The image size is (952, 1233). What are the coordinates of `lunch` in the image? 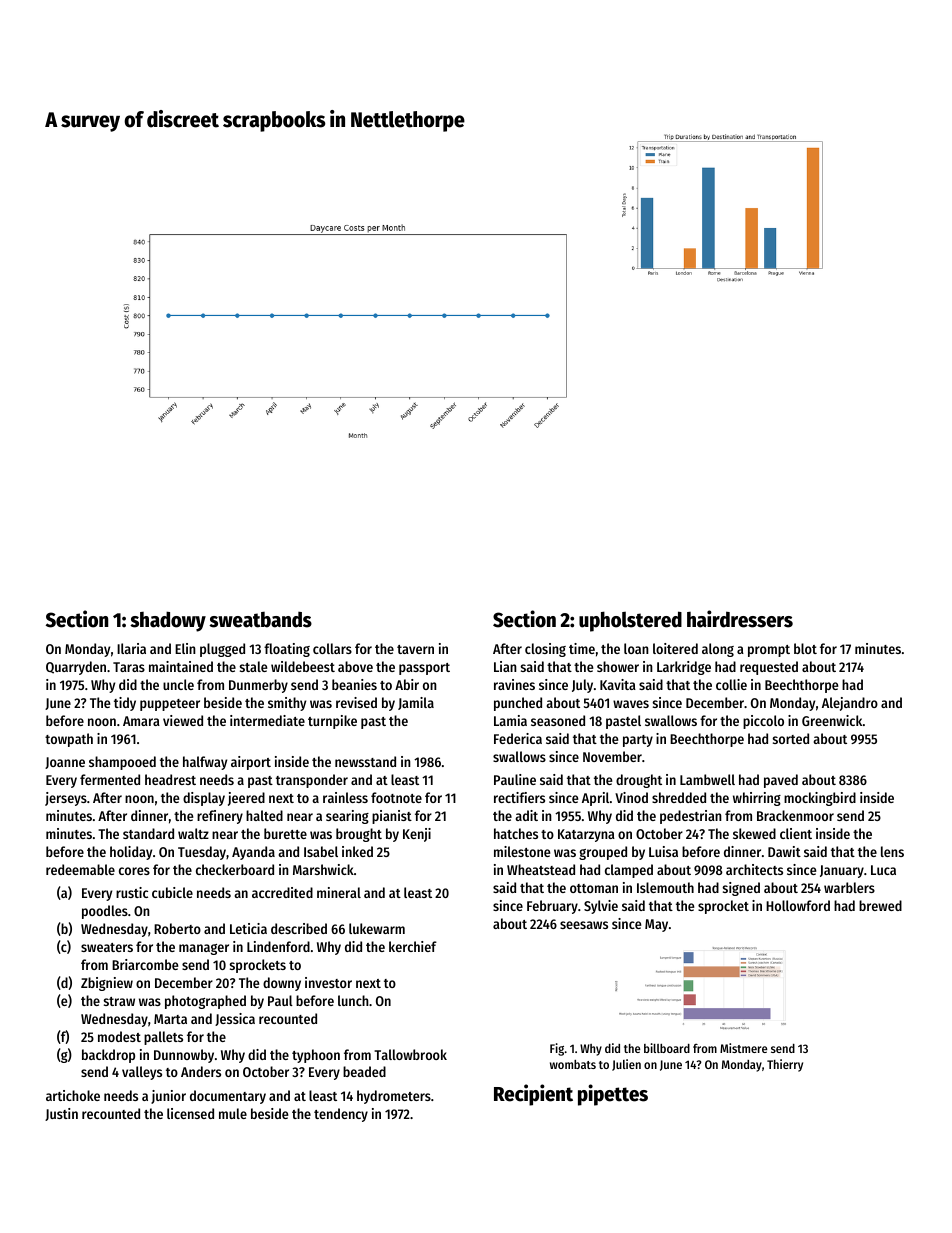 It's located at (353, 1000).
